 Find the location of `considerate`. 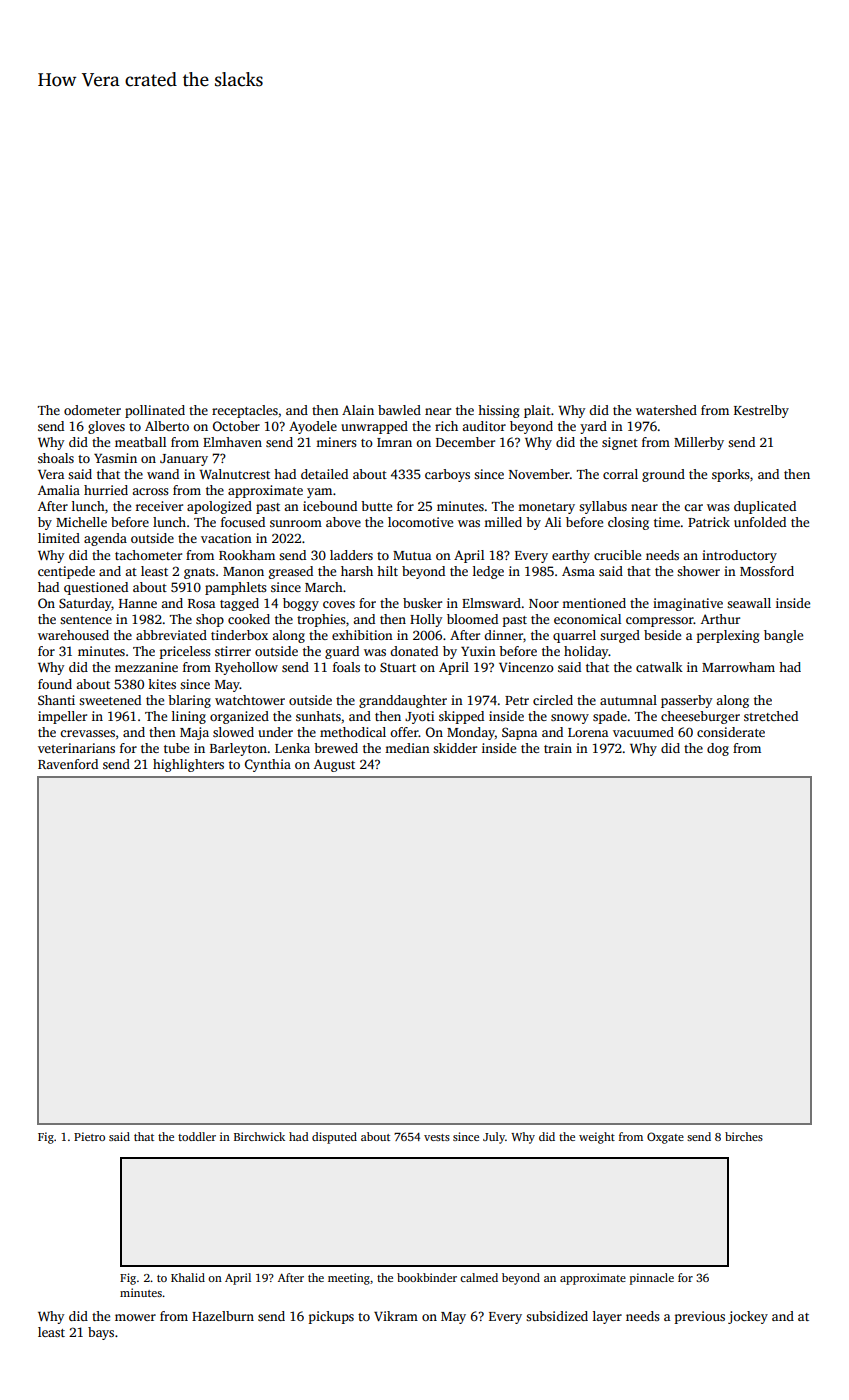

considerate is located at coordinates (731, 732).
